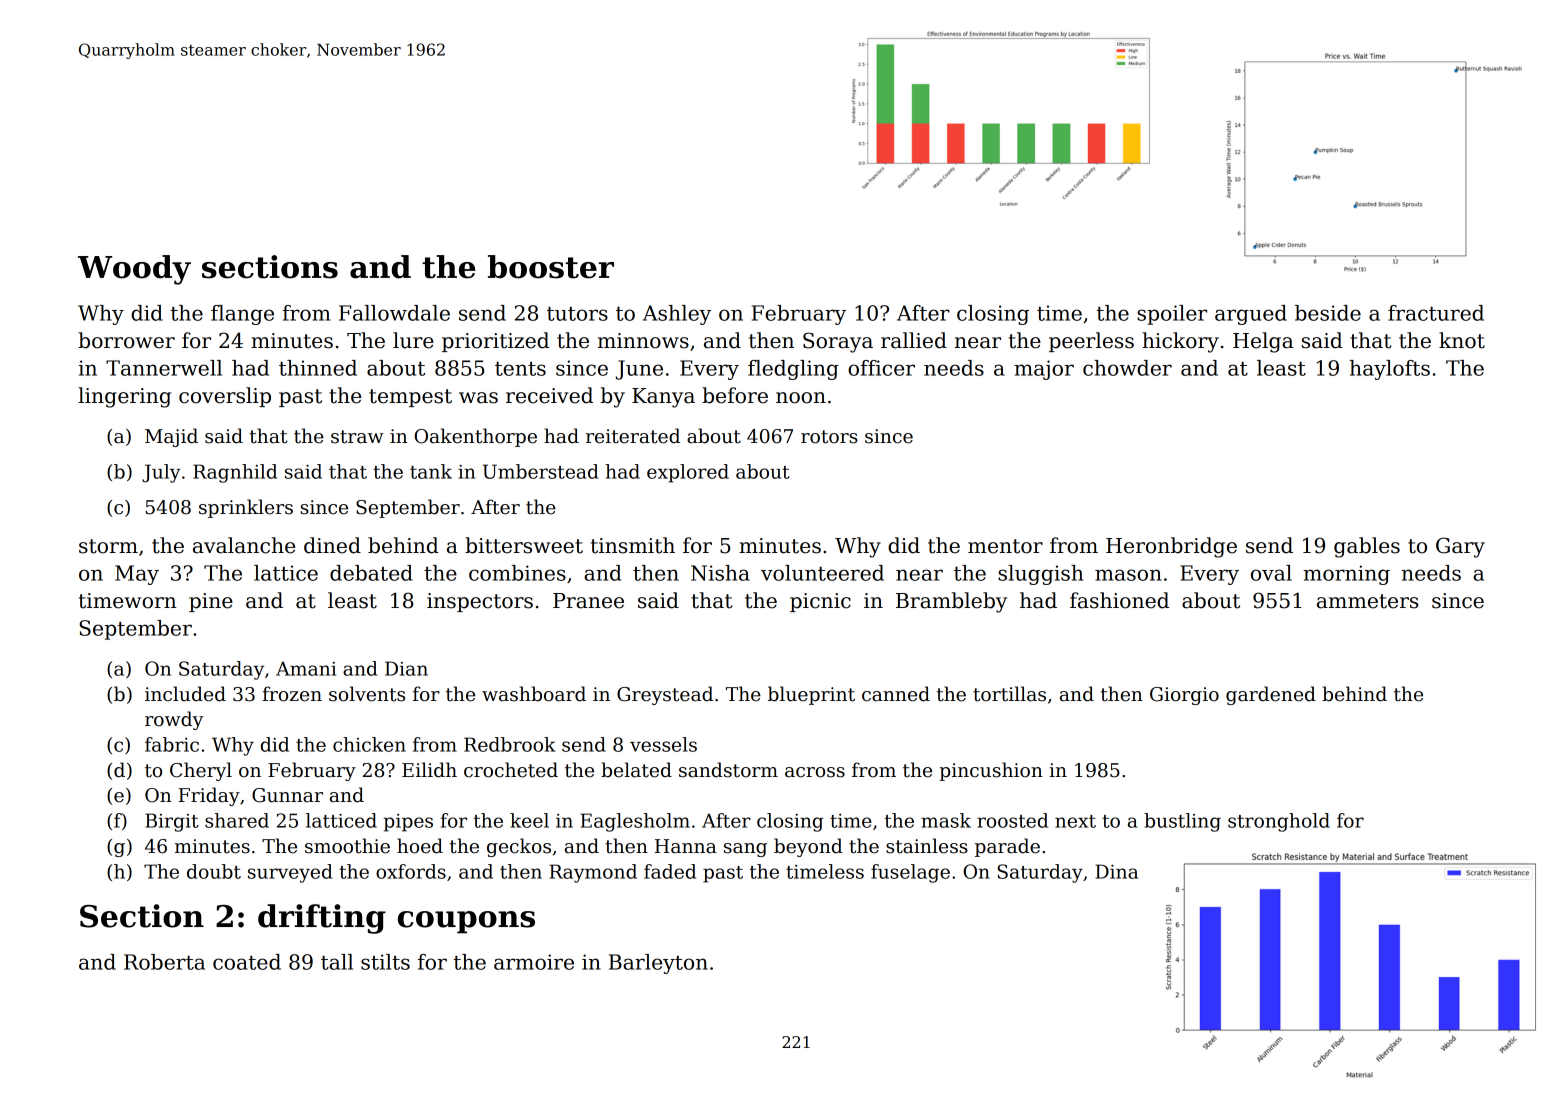 The height and width of the screenshot is (1105, 1563). Describe the element at coordinates (551, 267) in the screenshot. I see `booster` at that location.
